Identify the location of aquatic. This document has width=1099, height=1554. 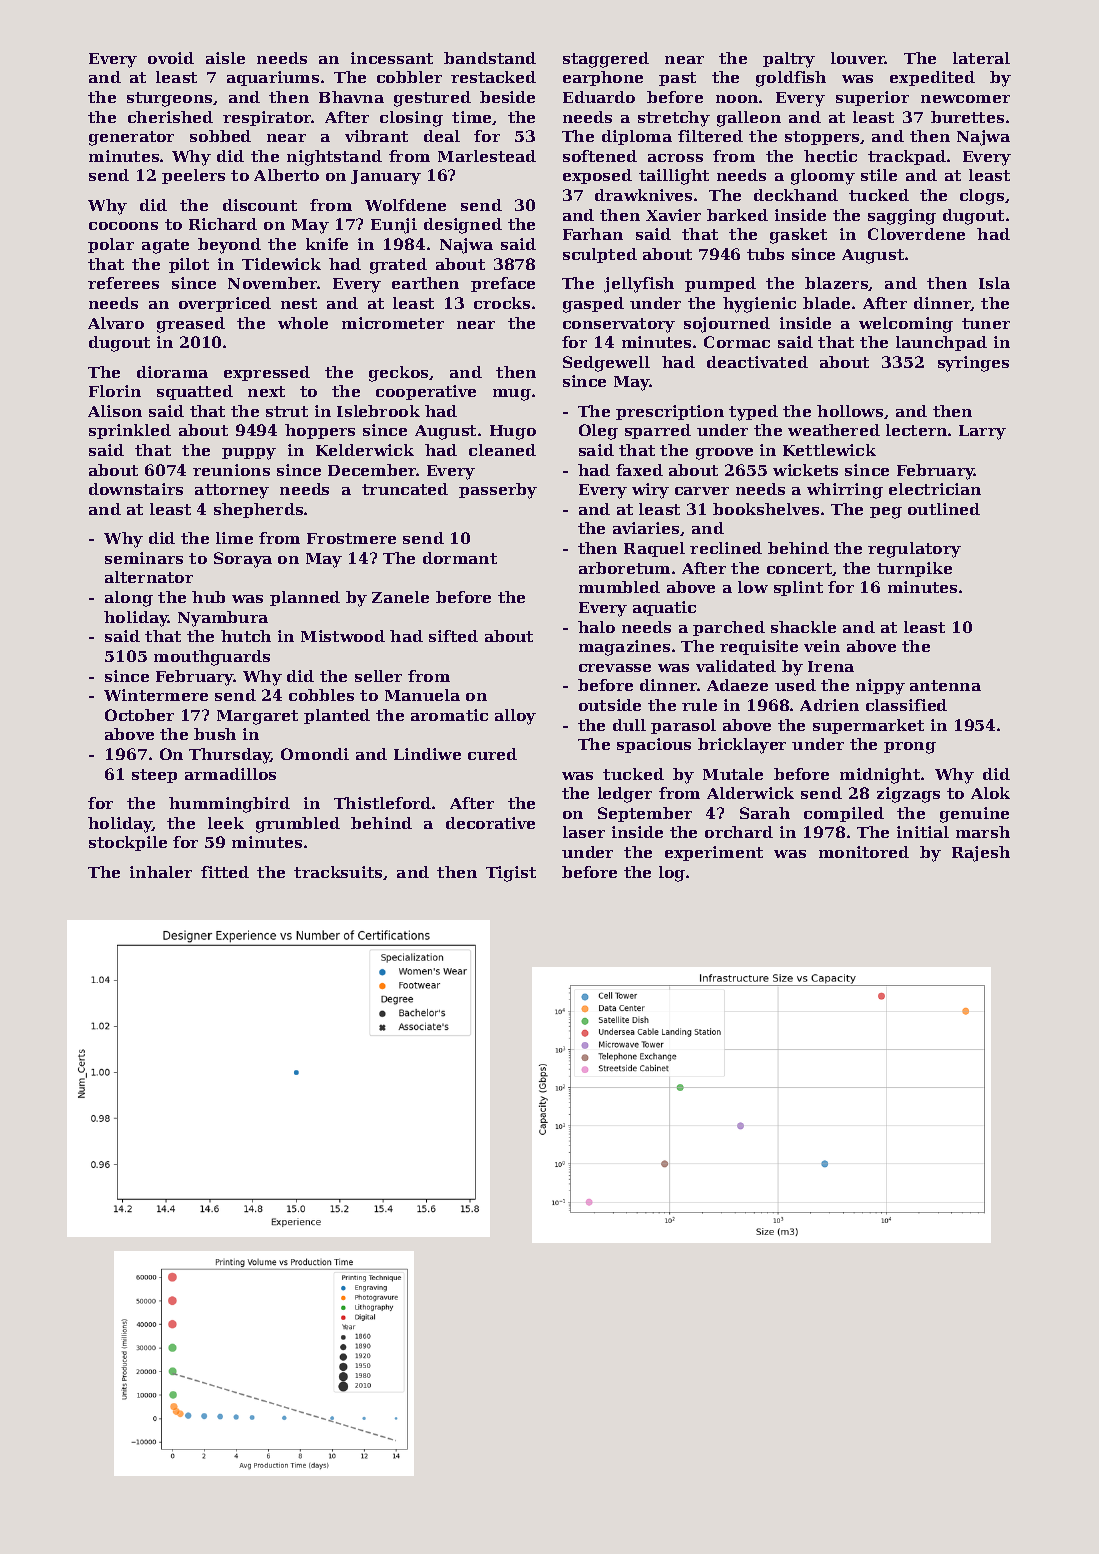
(664, 608).
